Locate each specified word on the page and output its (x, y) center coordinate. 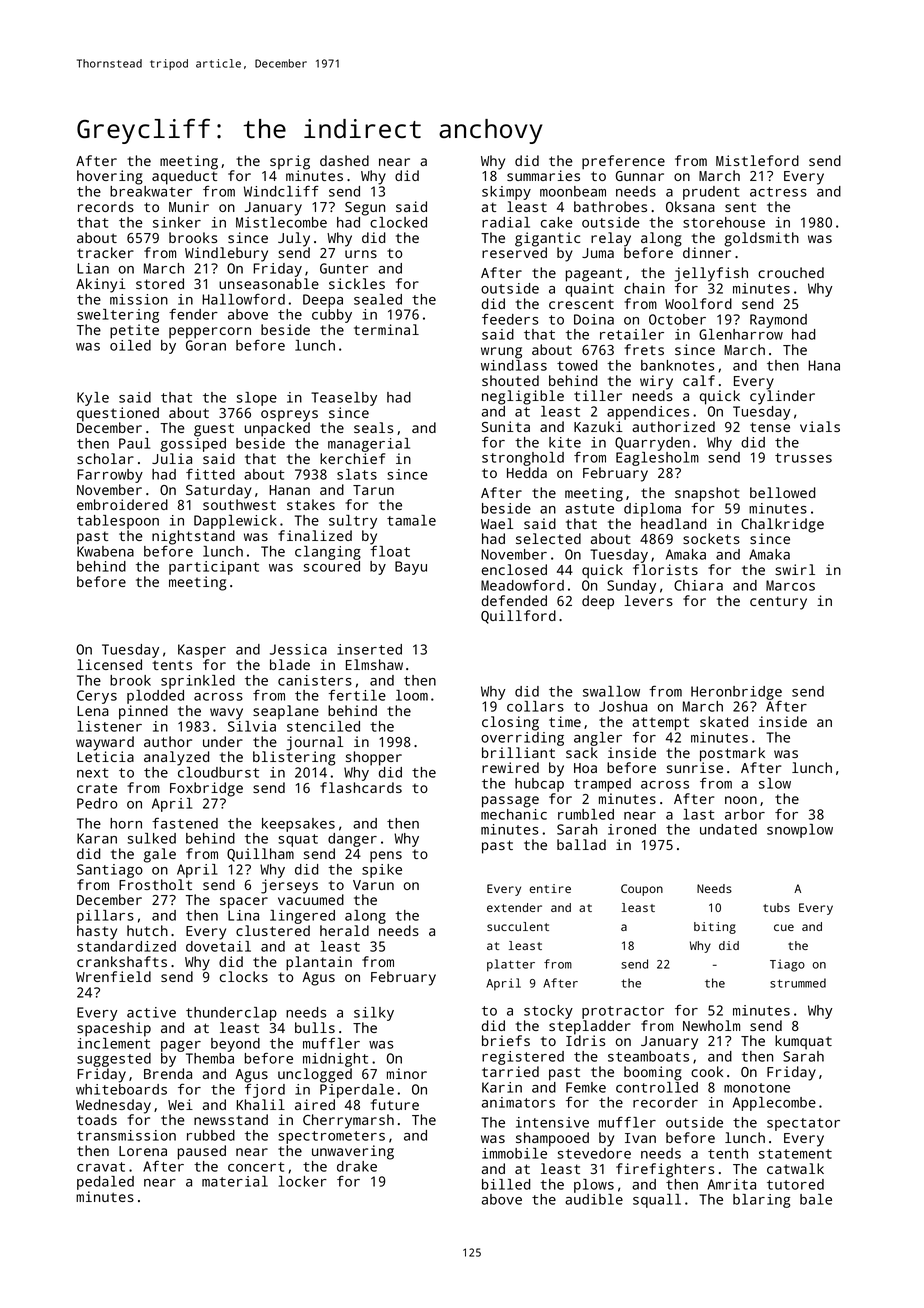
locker (302, 1181)
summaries (543, 175)
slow (775, 783)
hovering (110, 177)
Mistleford (757, 160)
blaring (761, 1201)
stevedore (594, 1153)
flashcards (361, 787)
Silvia (252, 726)
